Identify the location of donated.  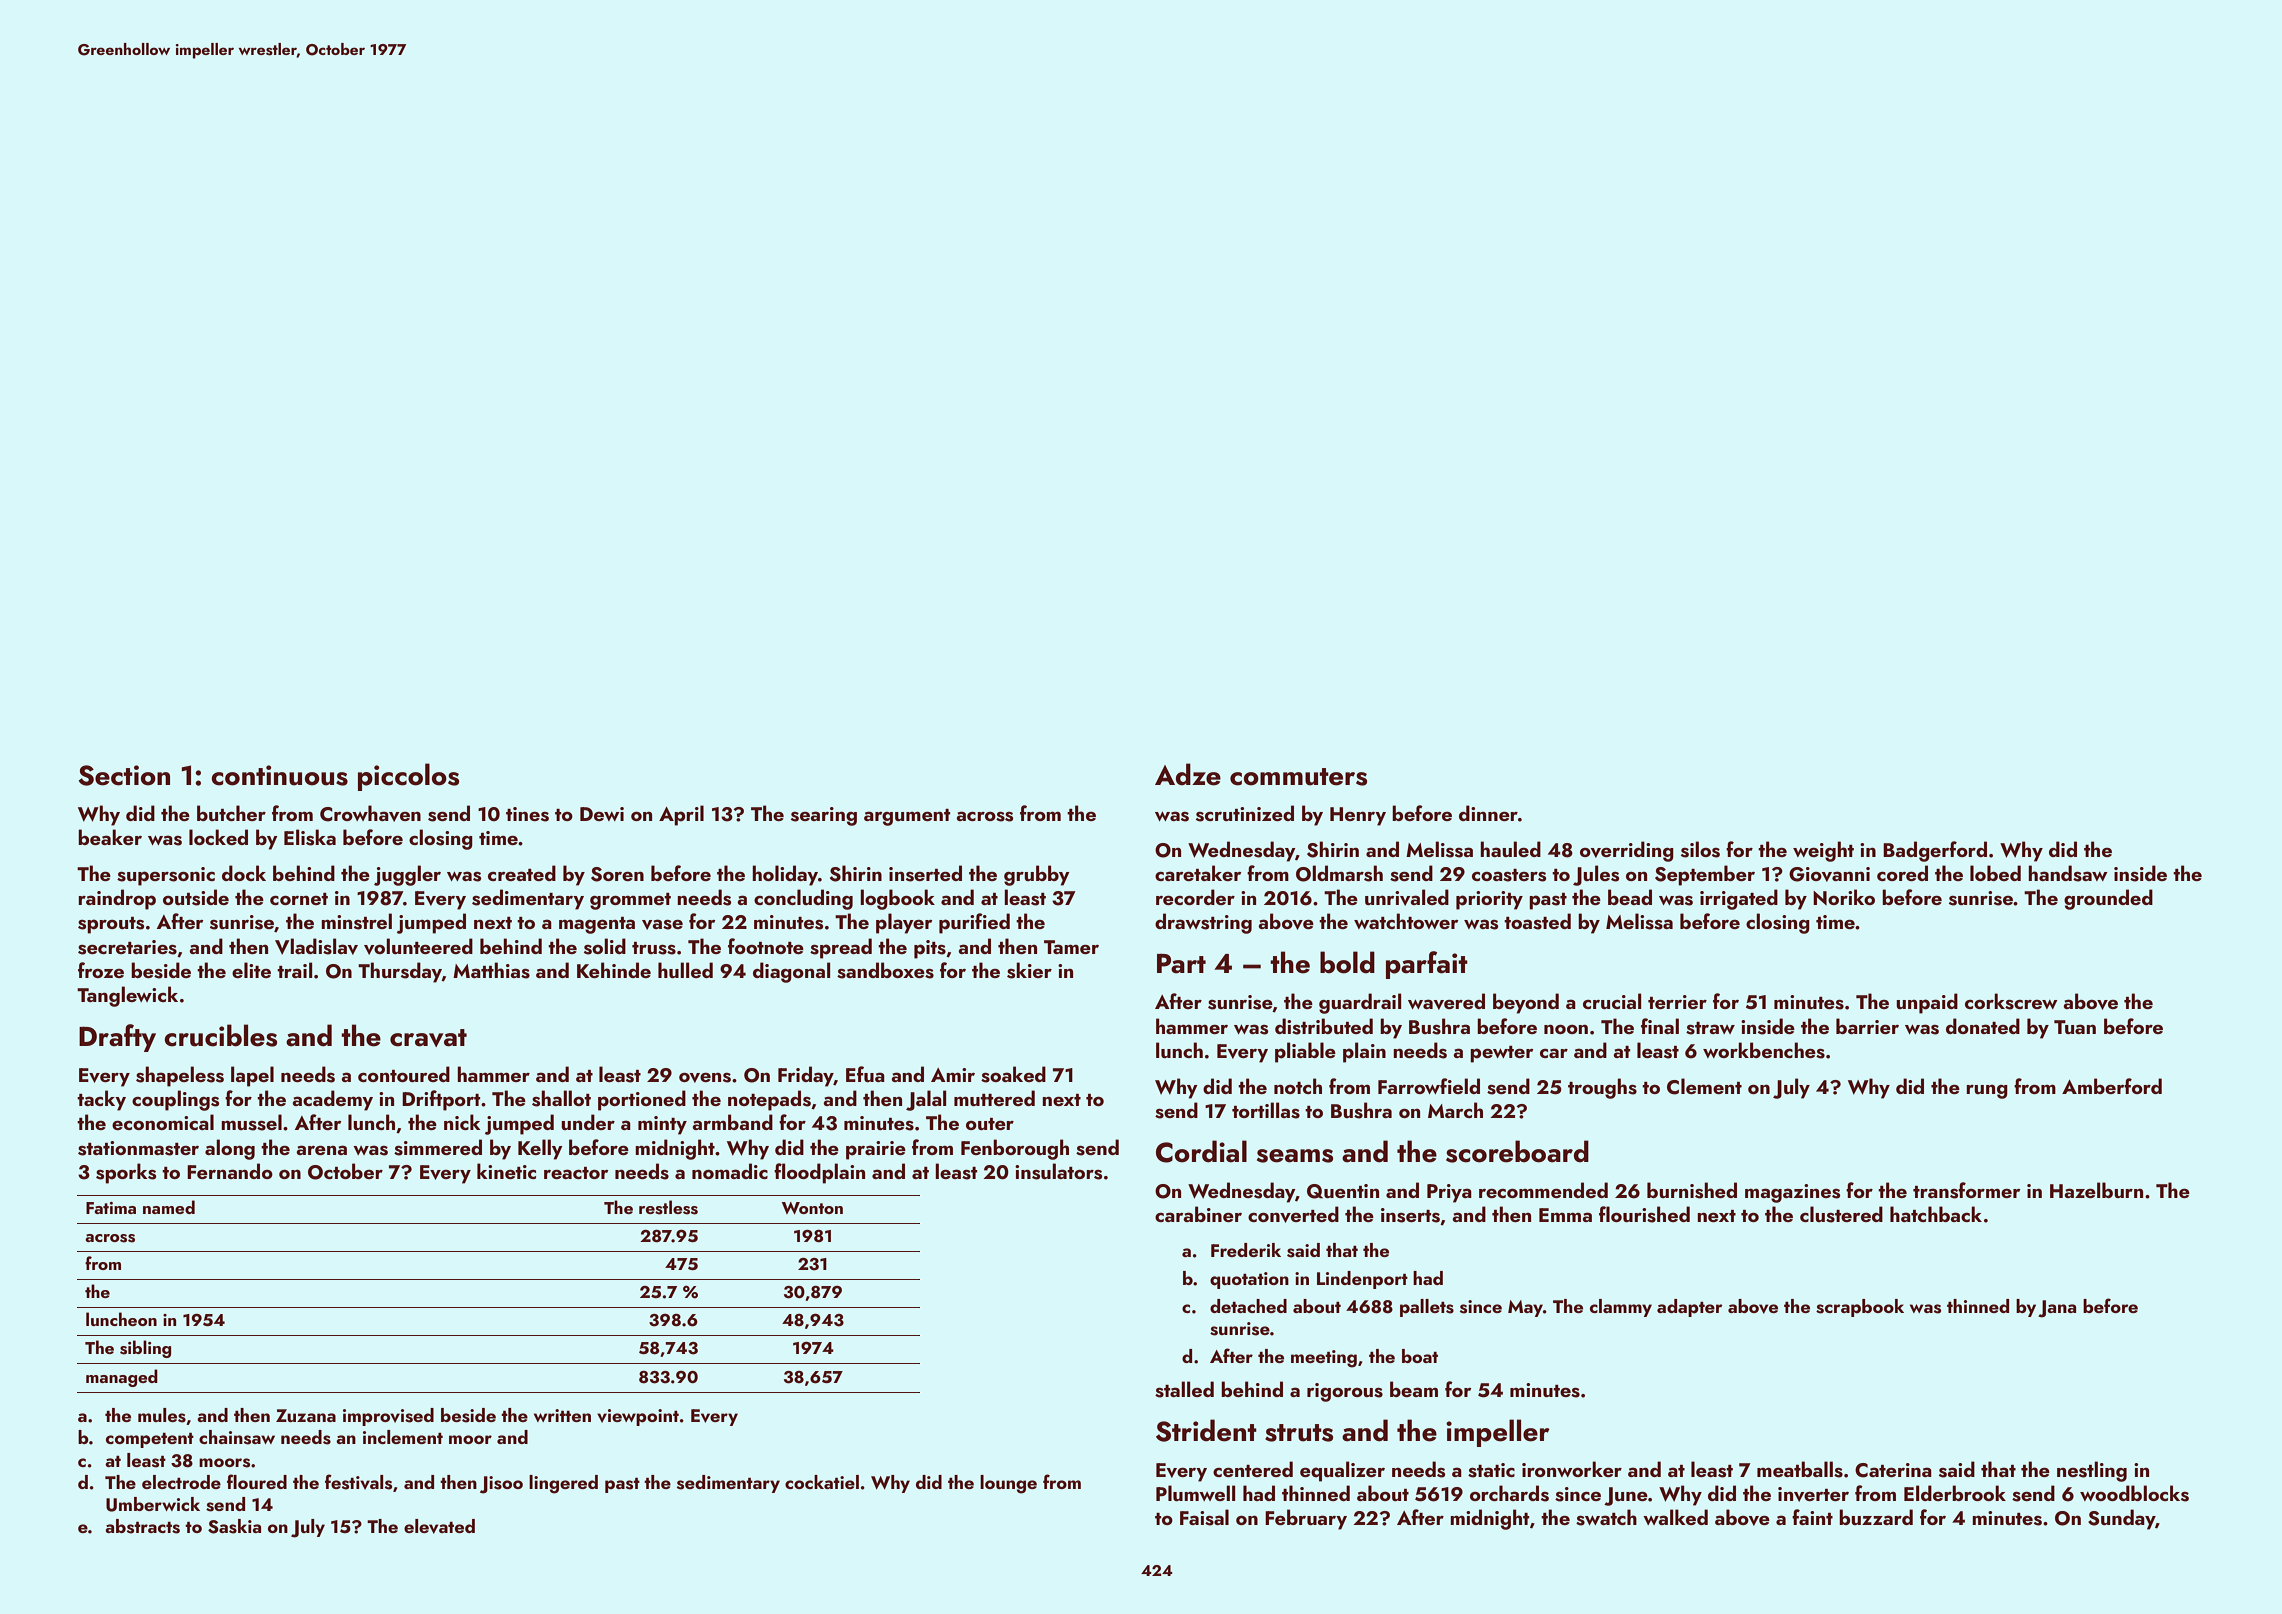
(1983, 1026).
